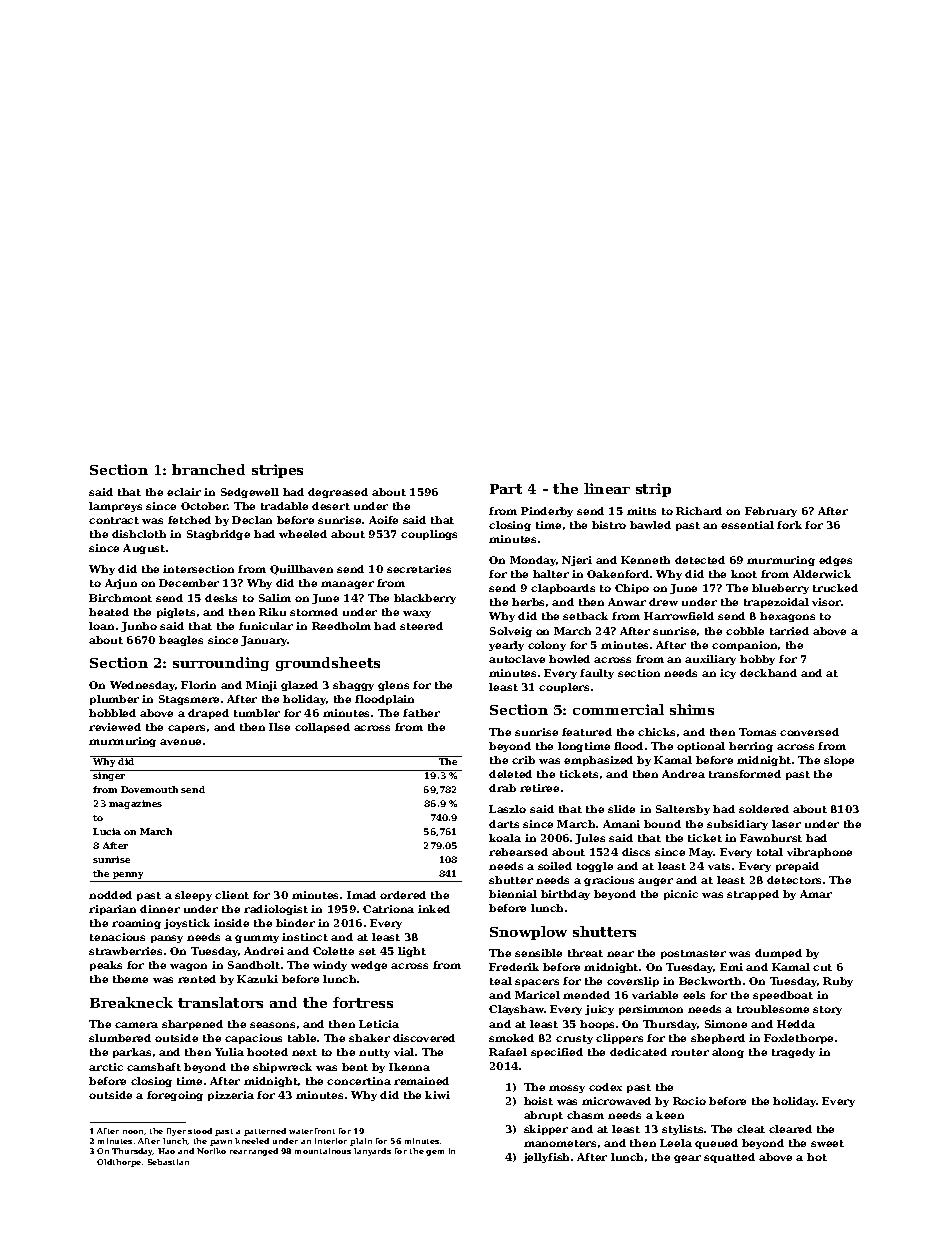  I want to click on February, so click(771, 512).
